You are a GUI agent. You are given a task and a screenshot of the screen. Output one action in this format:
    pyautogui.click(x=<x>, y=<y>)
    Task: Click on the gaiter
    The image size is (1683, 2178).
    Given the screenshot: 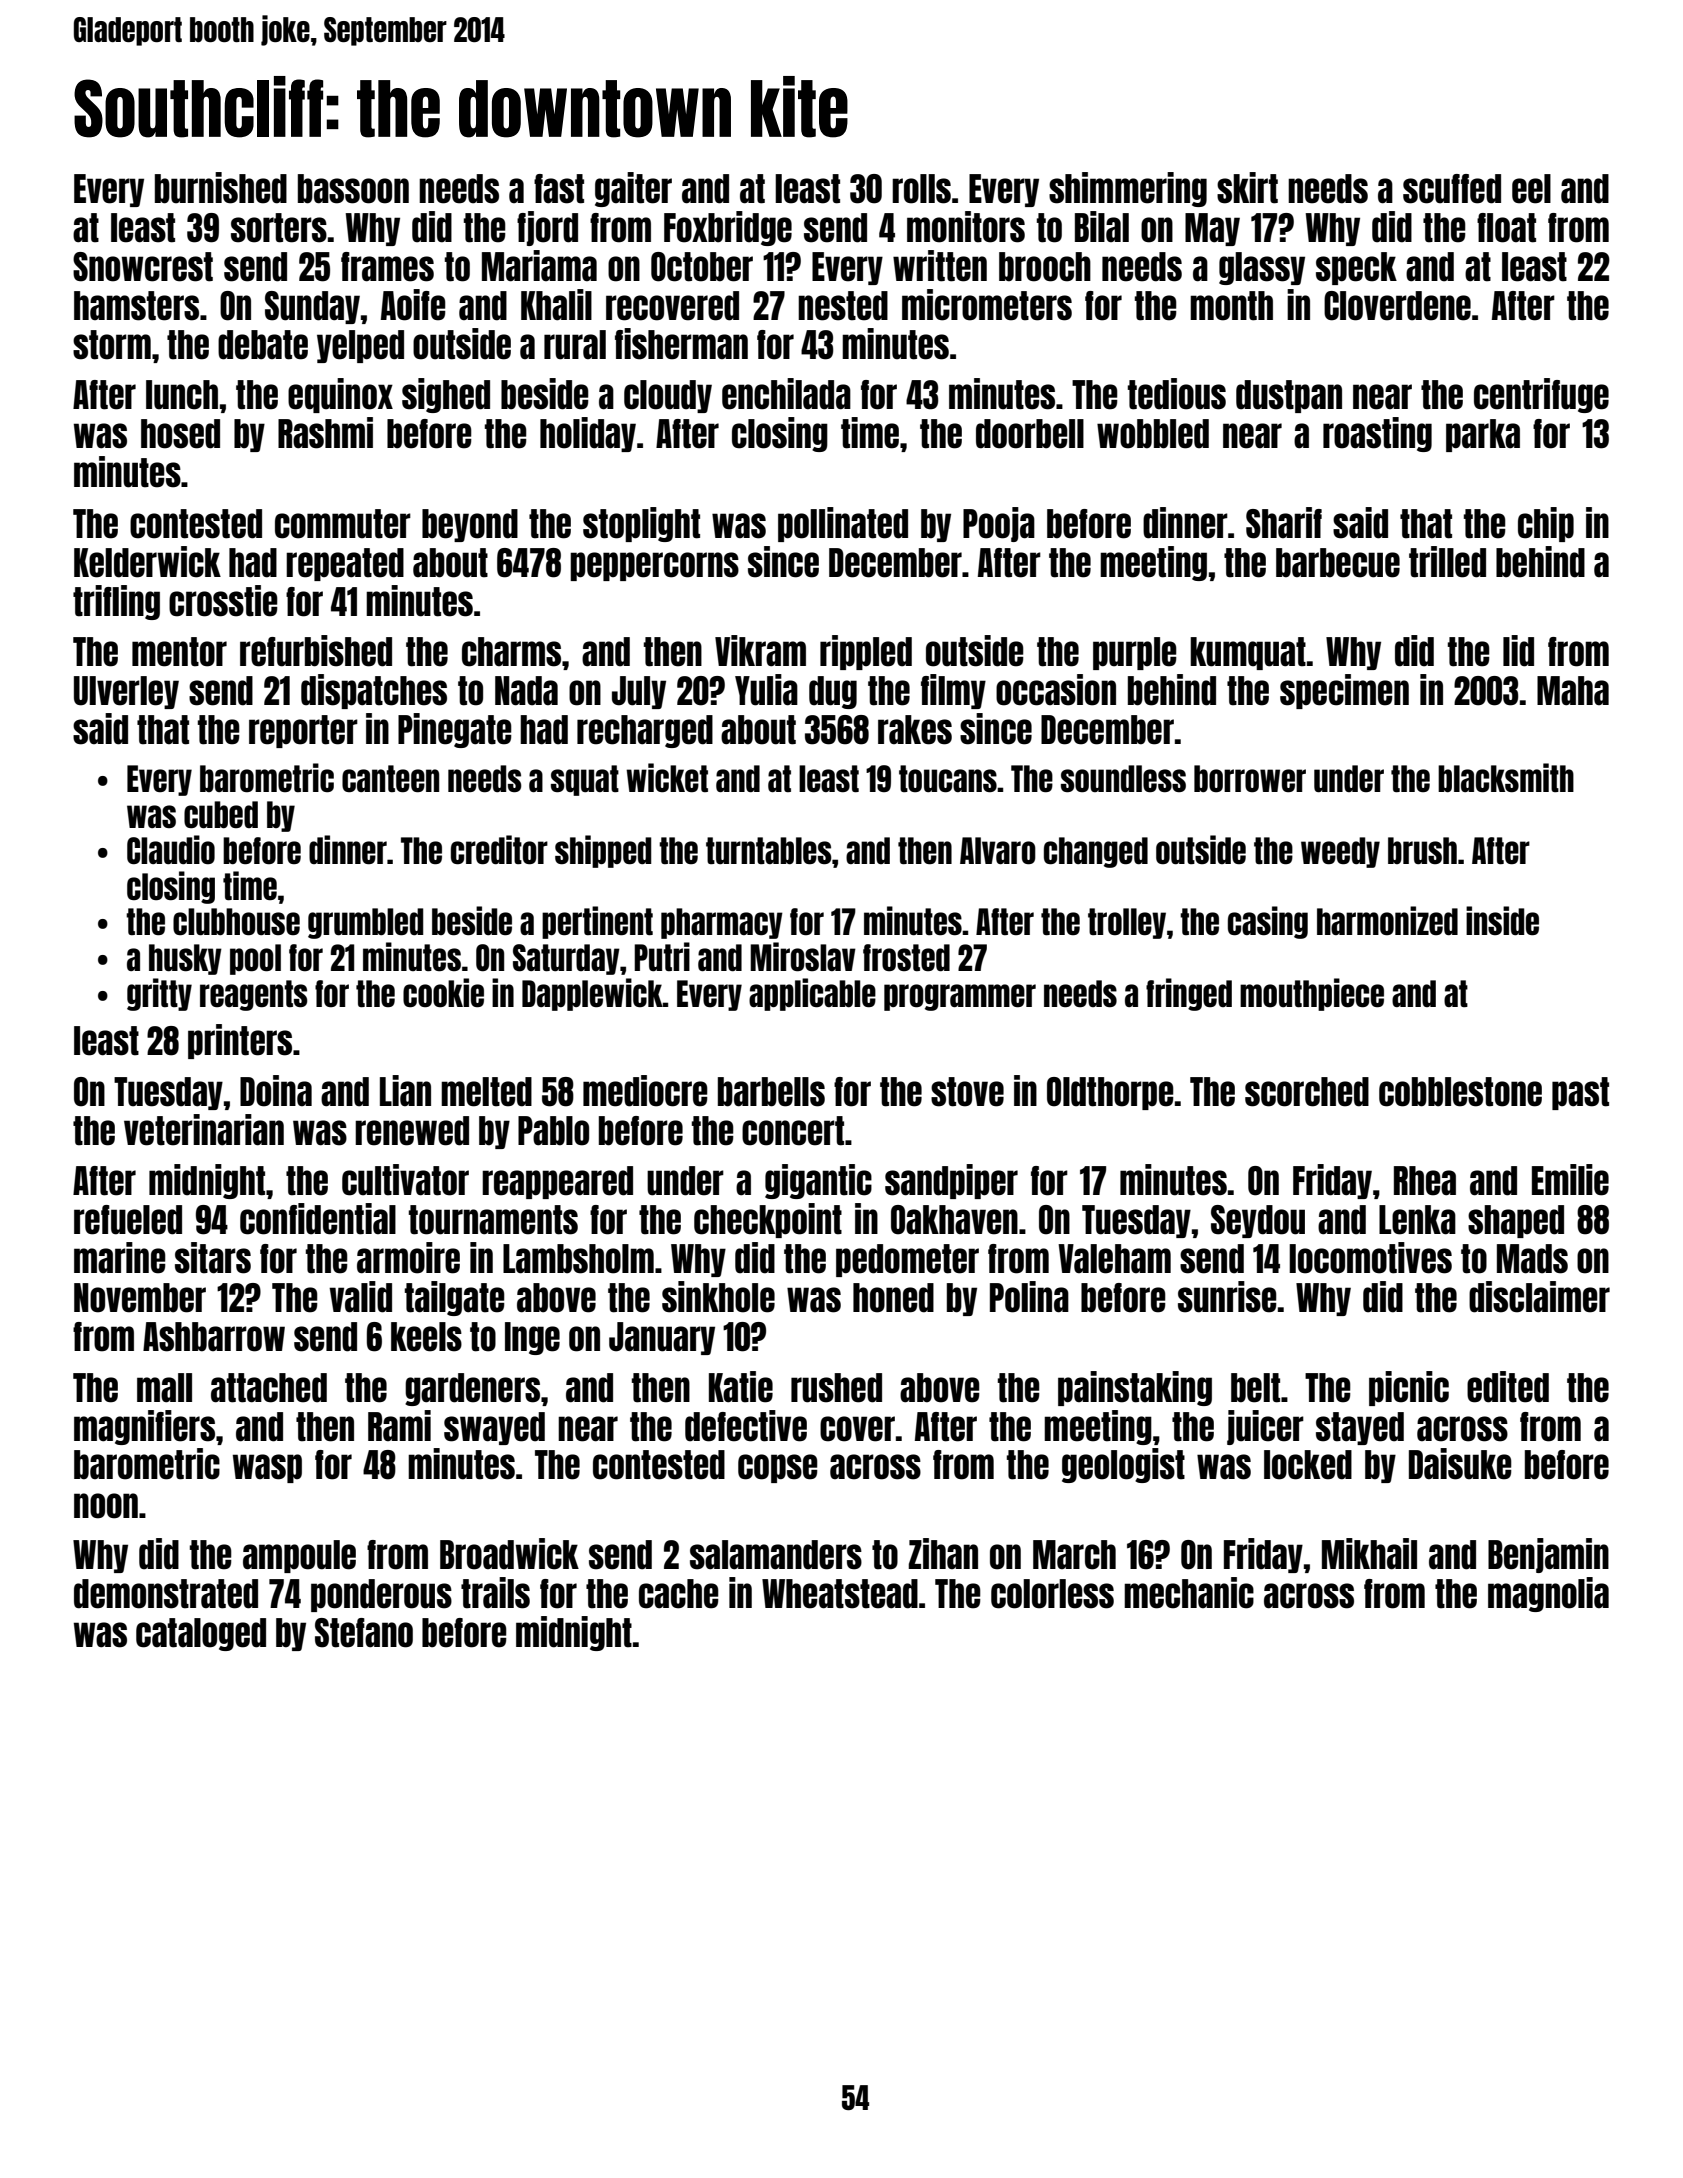 What is the action you would take?
    pyautogui.click(x=633, y=189)
